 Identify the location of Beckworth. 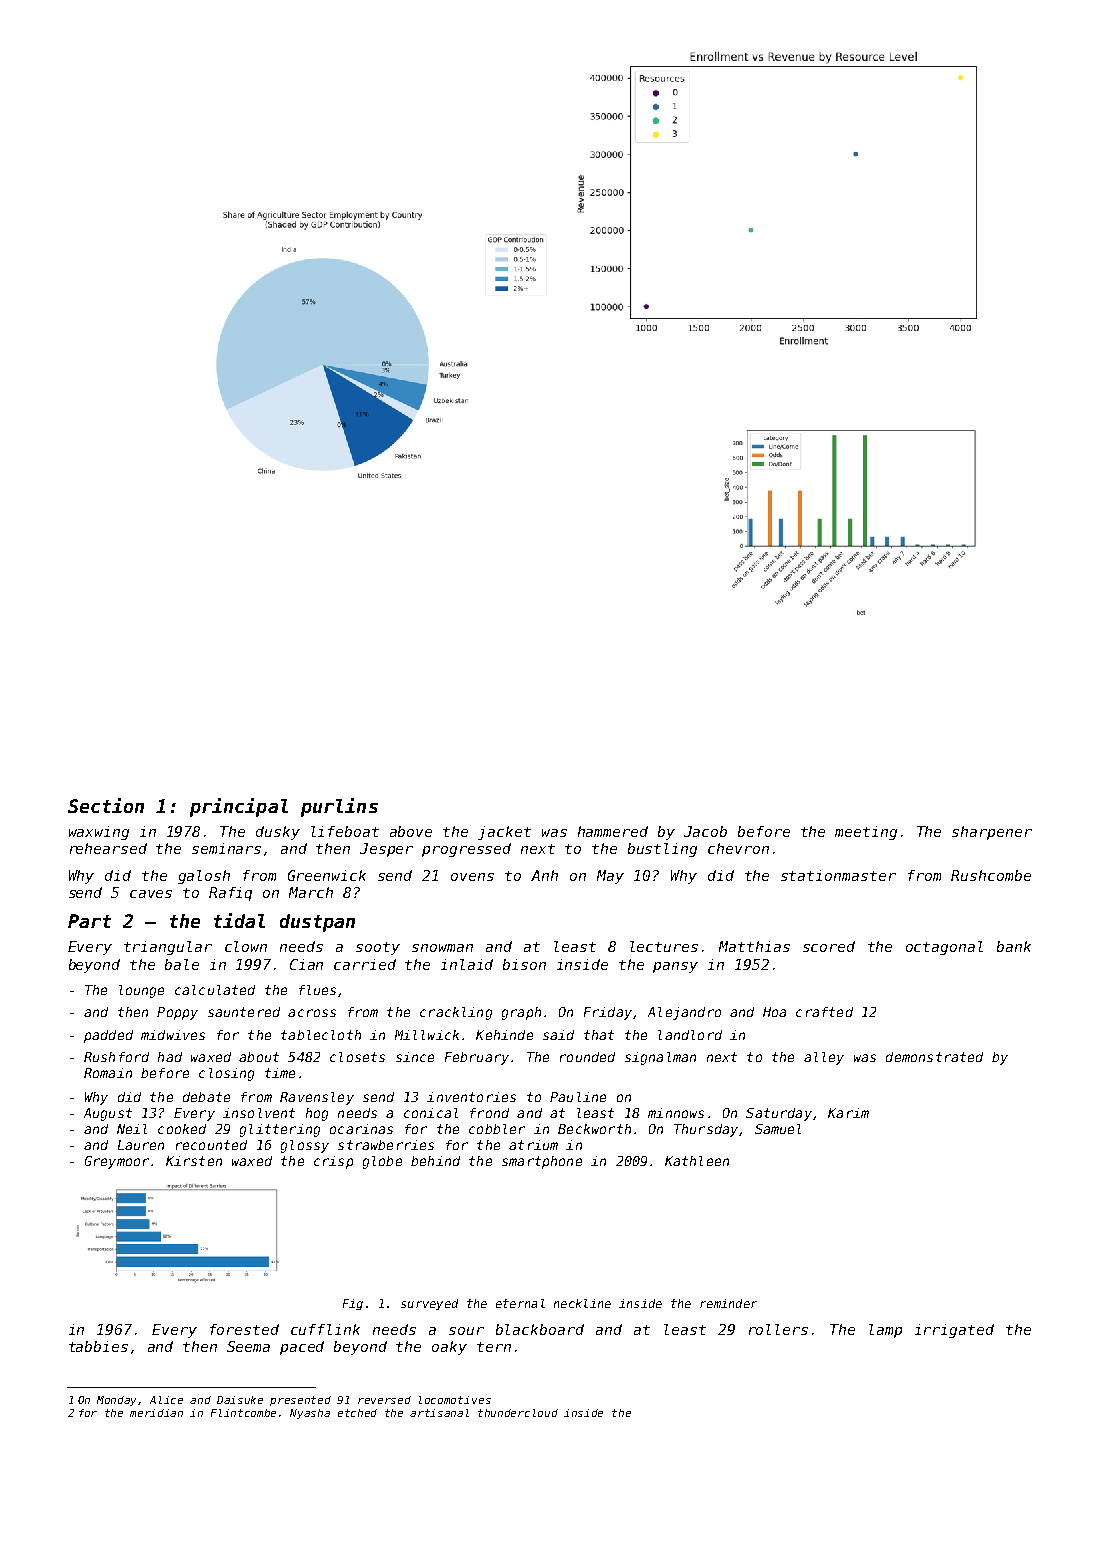
(594, 1129).
